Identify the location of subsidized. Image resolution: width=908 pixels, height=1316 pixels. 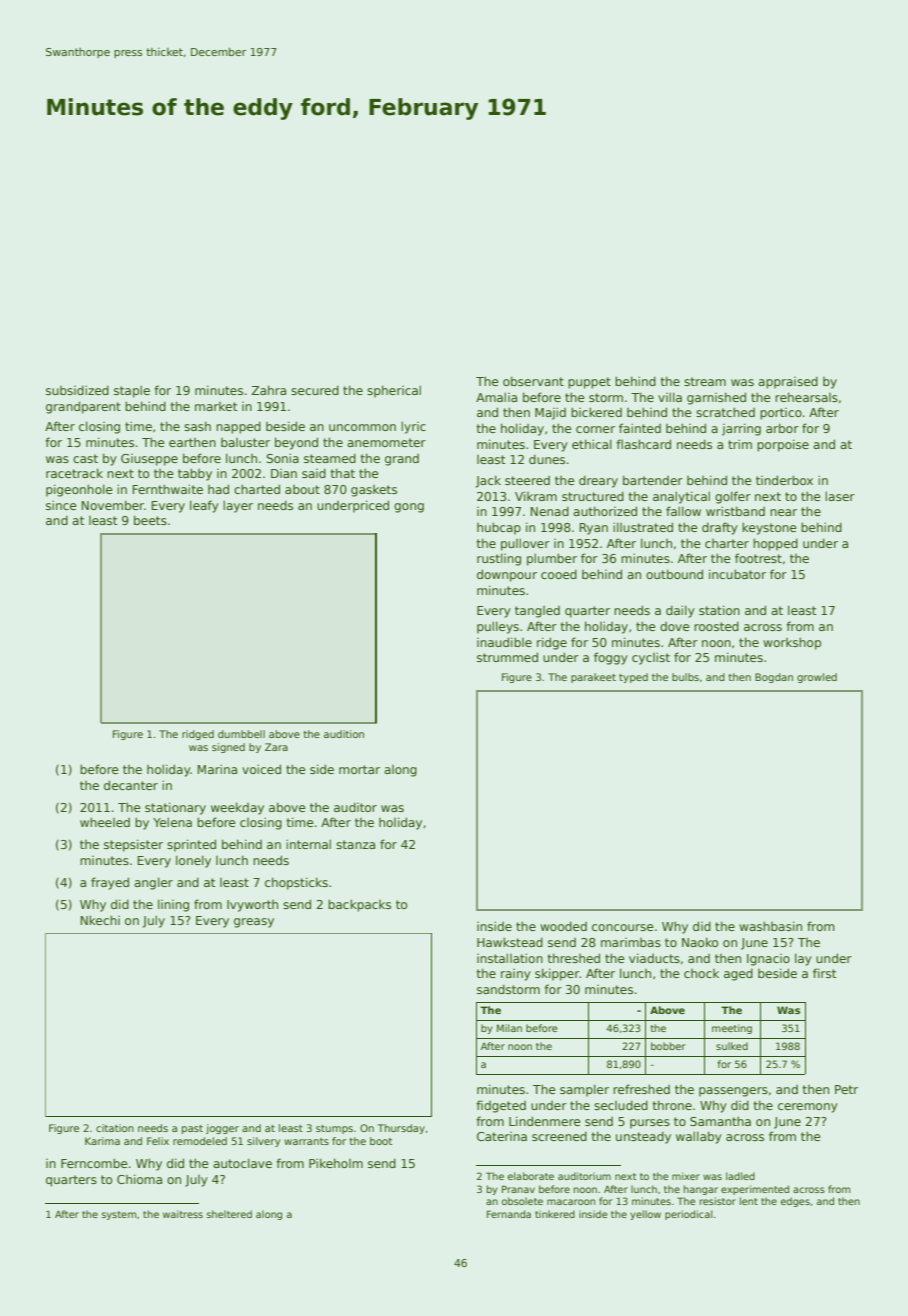
(77, 390).
